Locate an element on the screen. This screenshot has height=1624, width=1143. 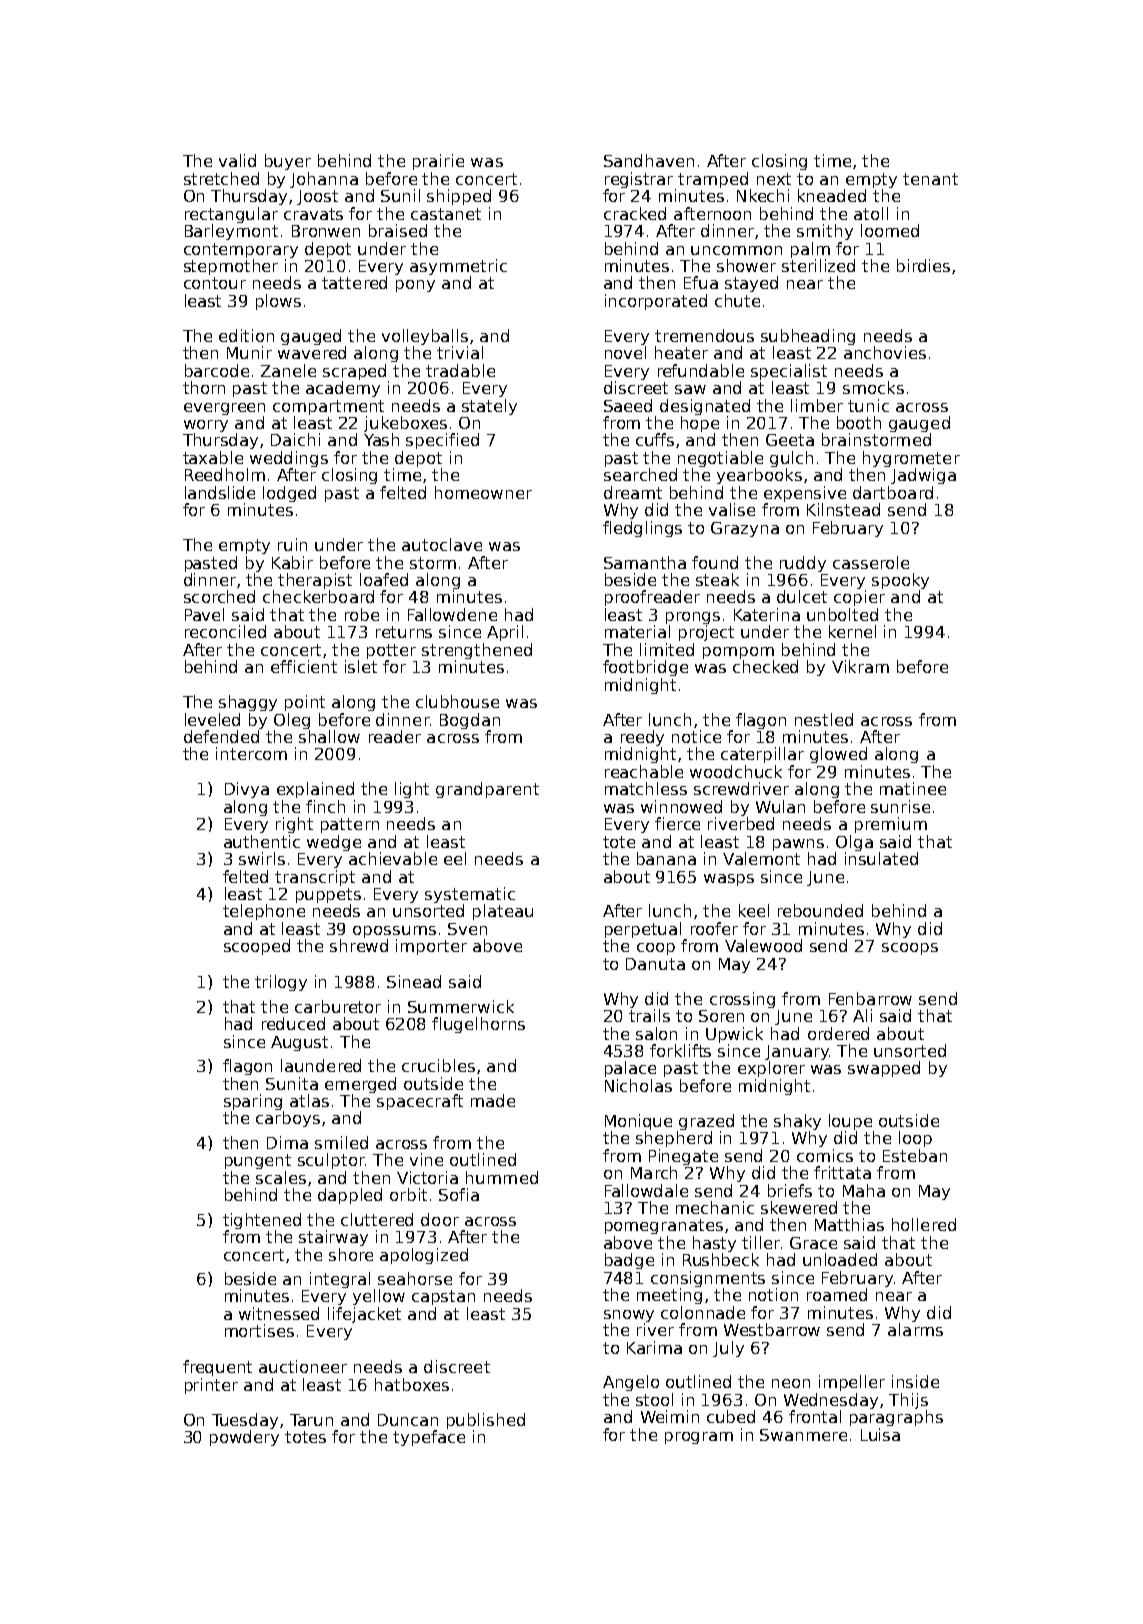
published is located at coordinates (486, 1421).
